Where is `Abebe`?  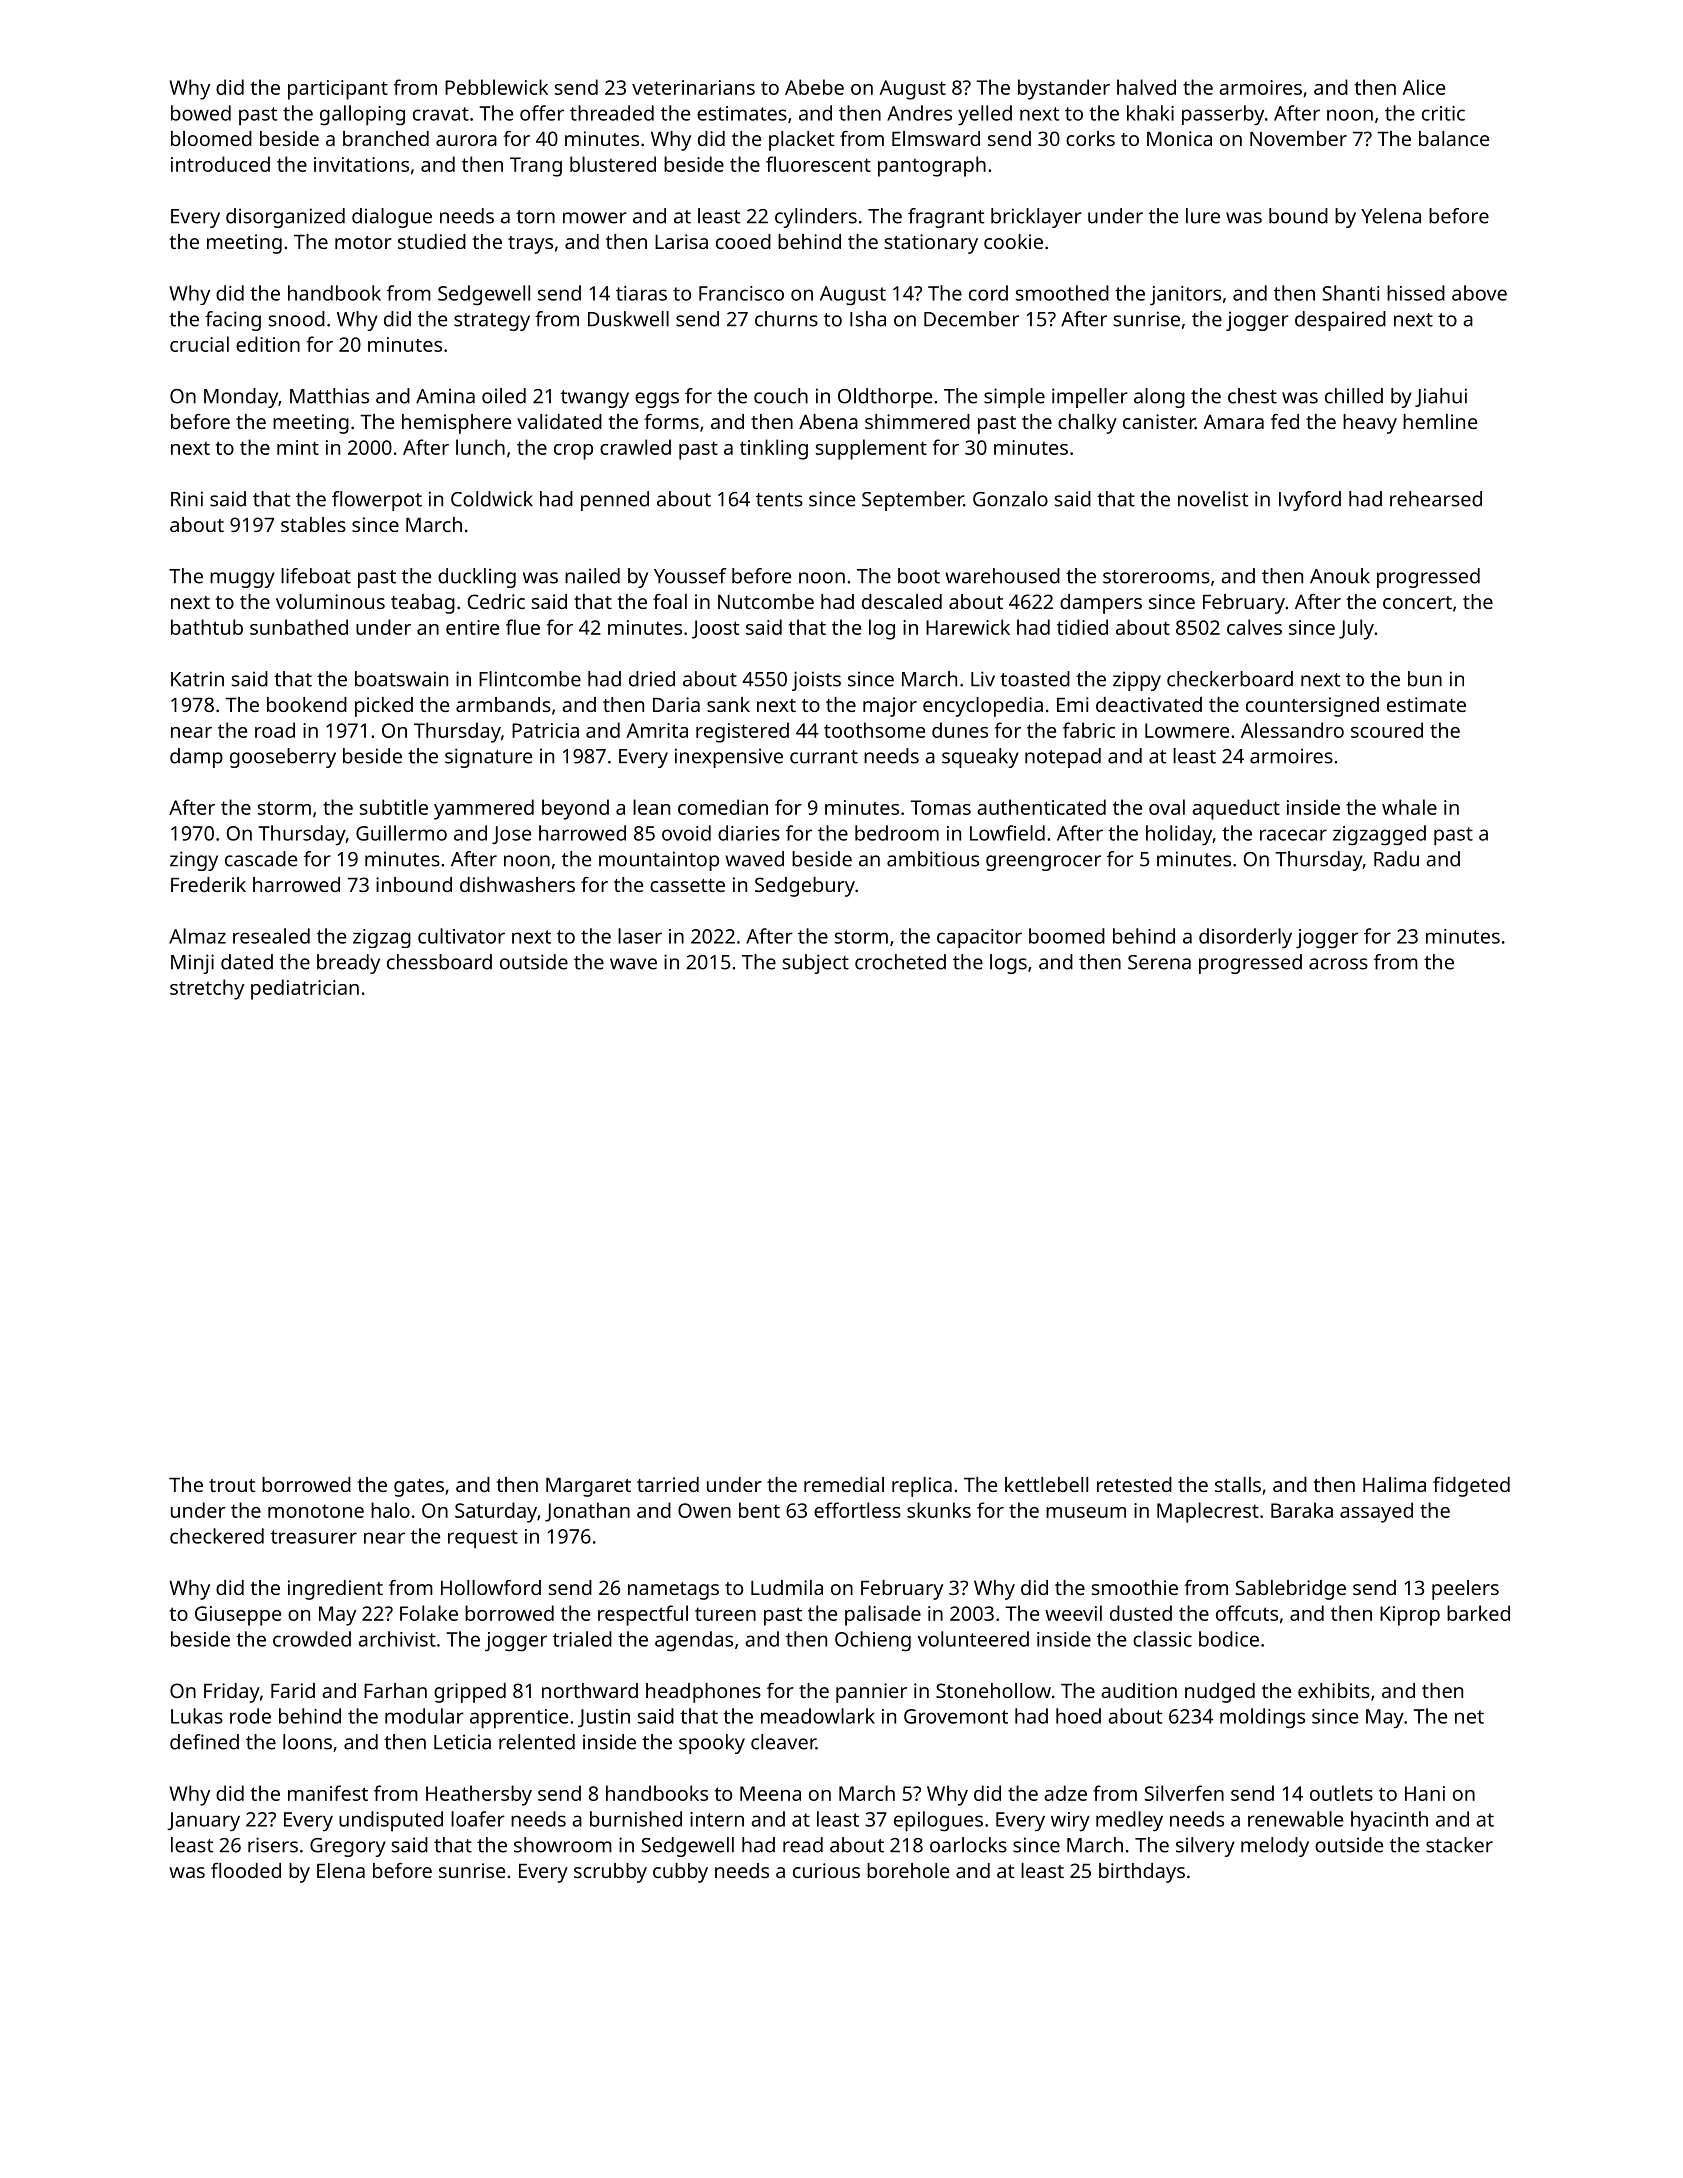 Abebe is located at coordinates (814, 87).
